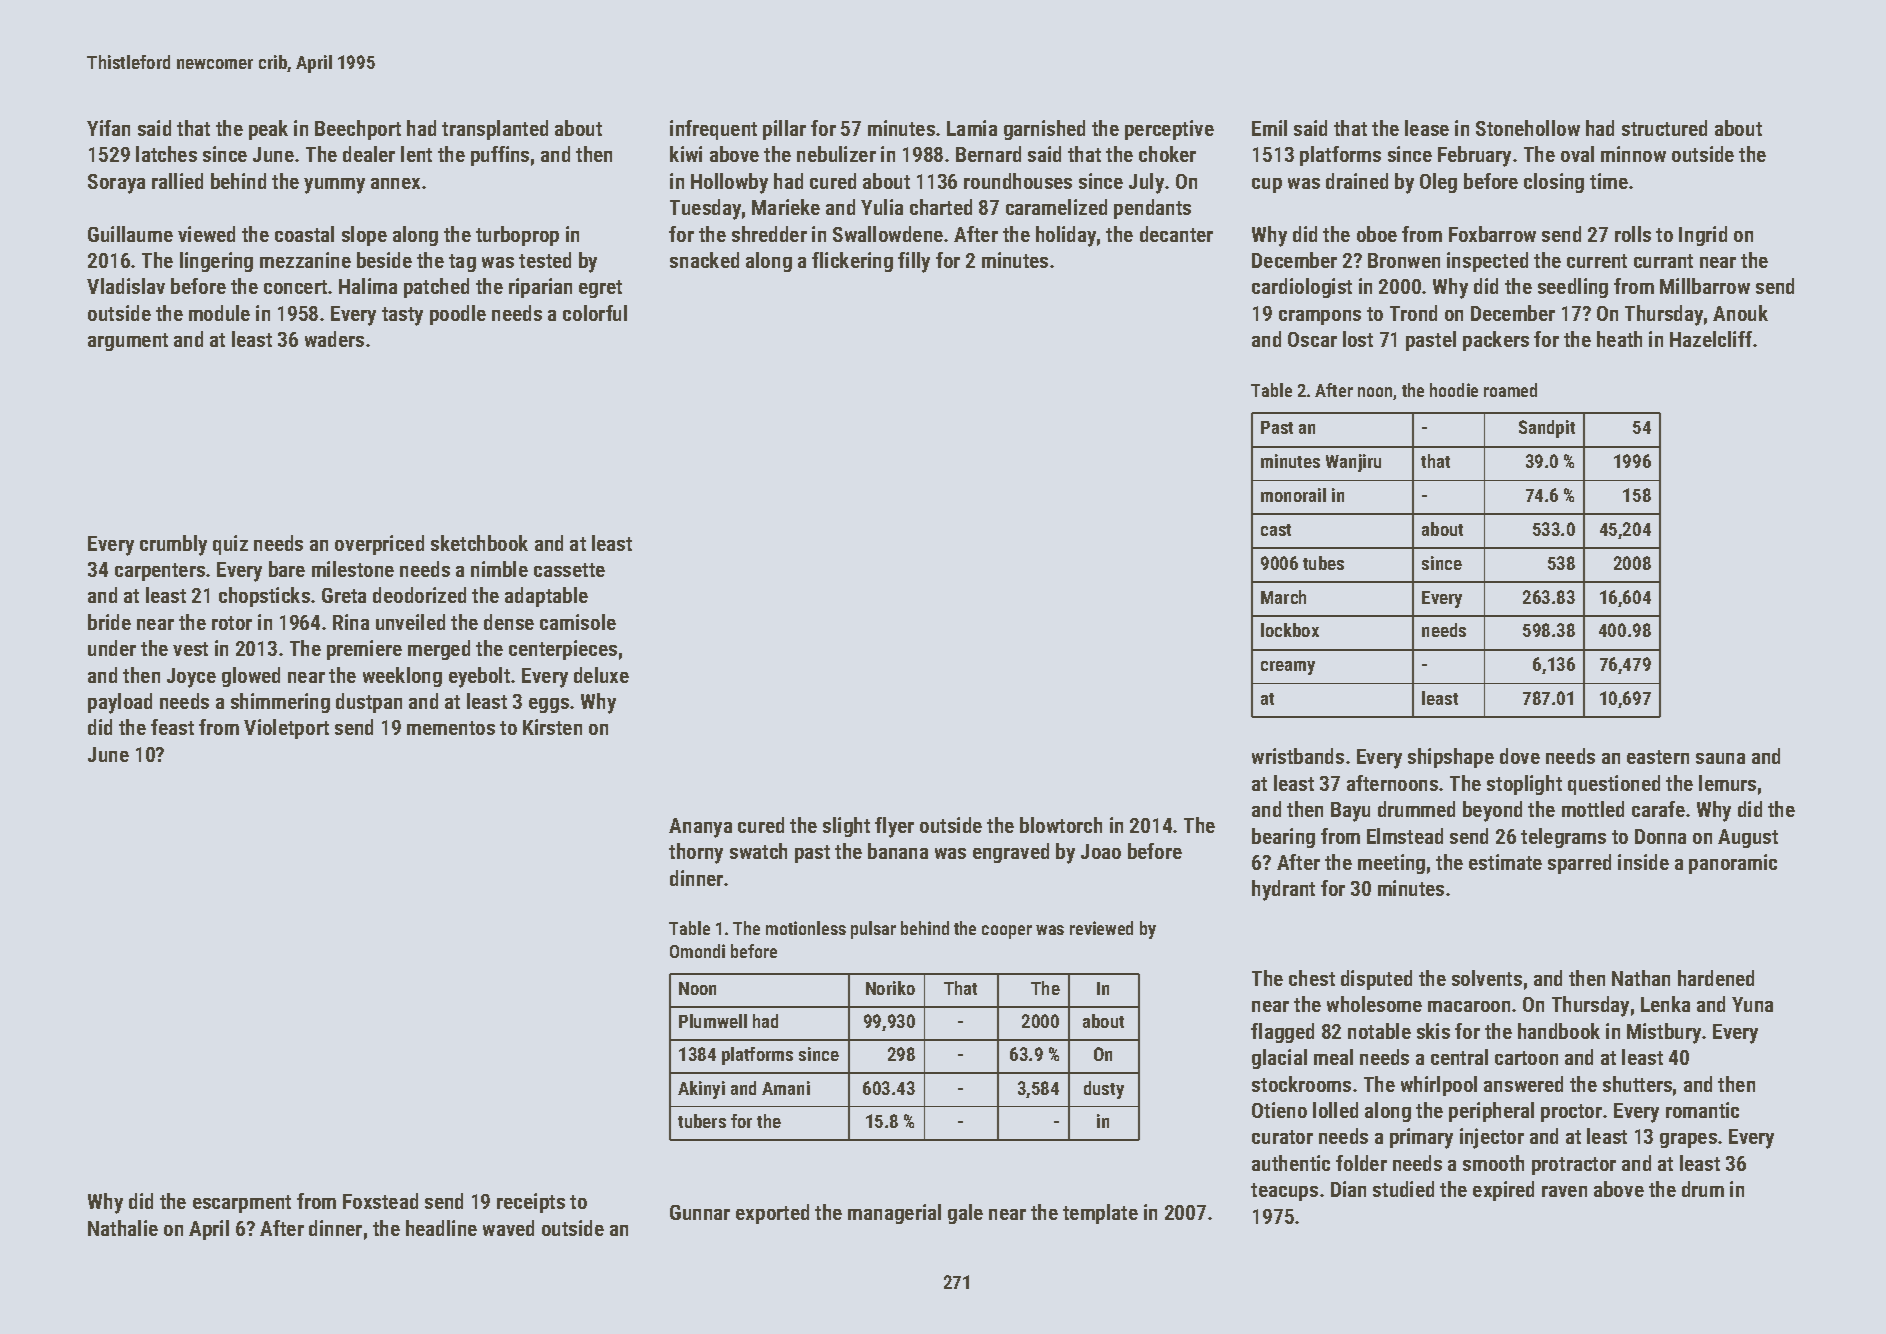  I want to click on template, so click(1100, 1214).
